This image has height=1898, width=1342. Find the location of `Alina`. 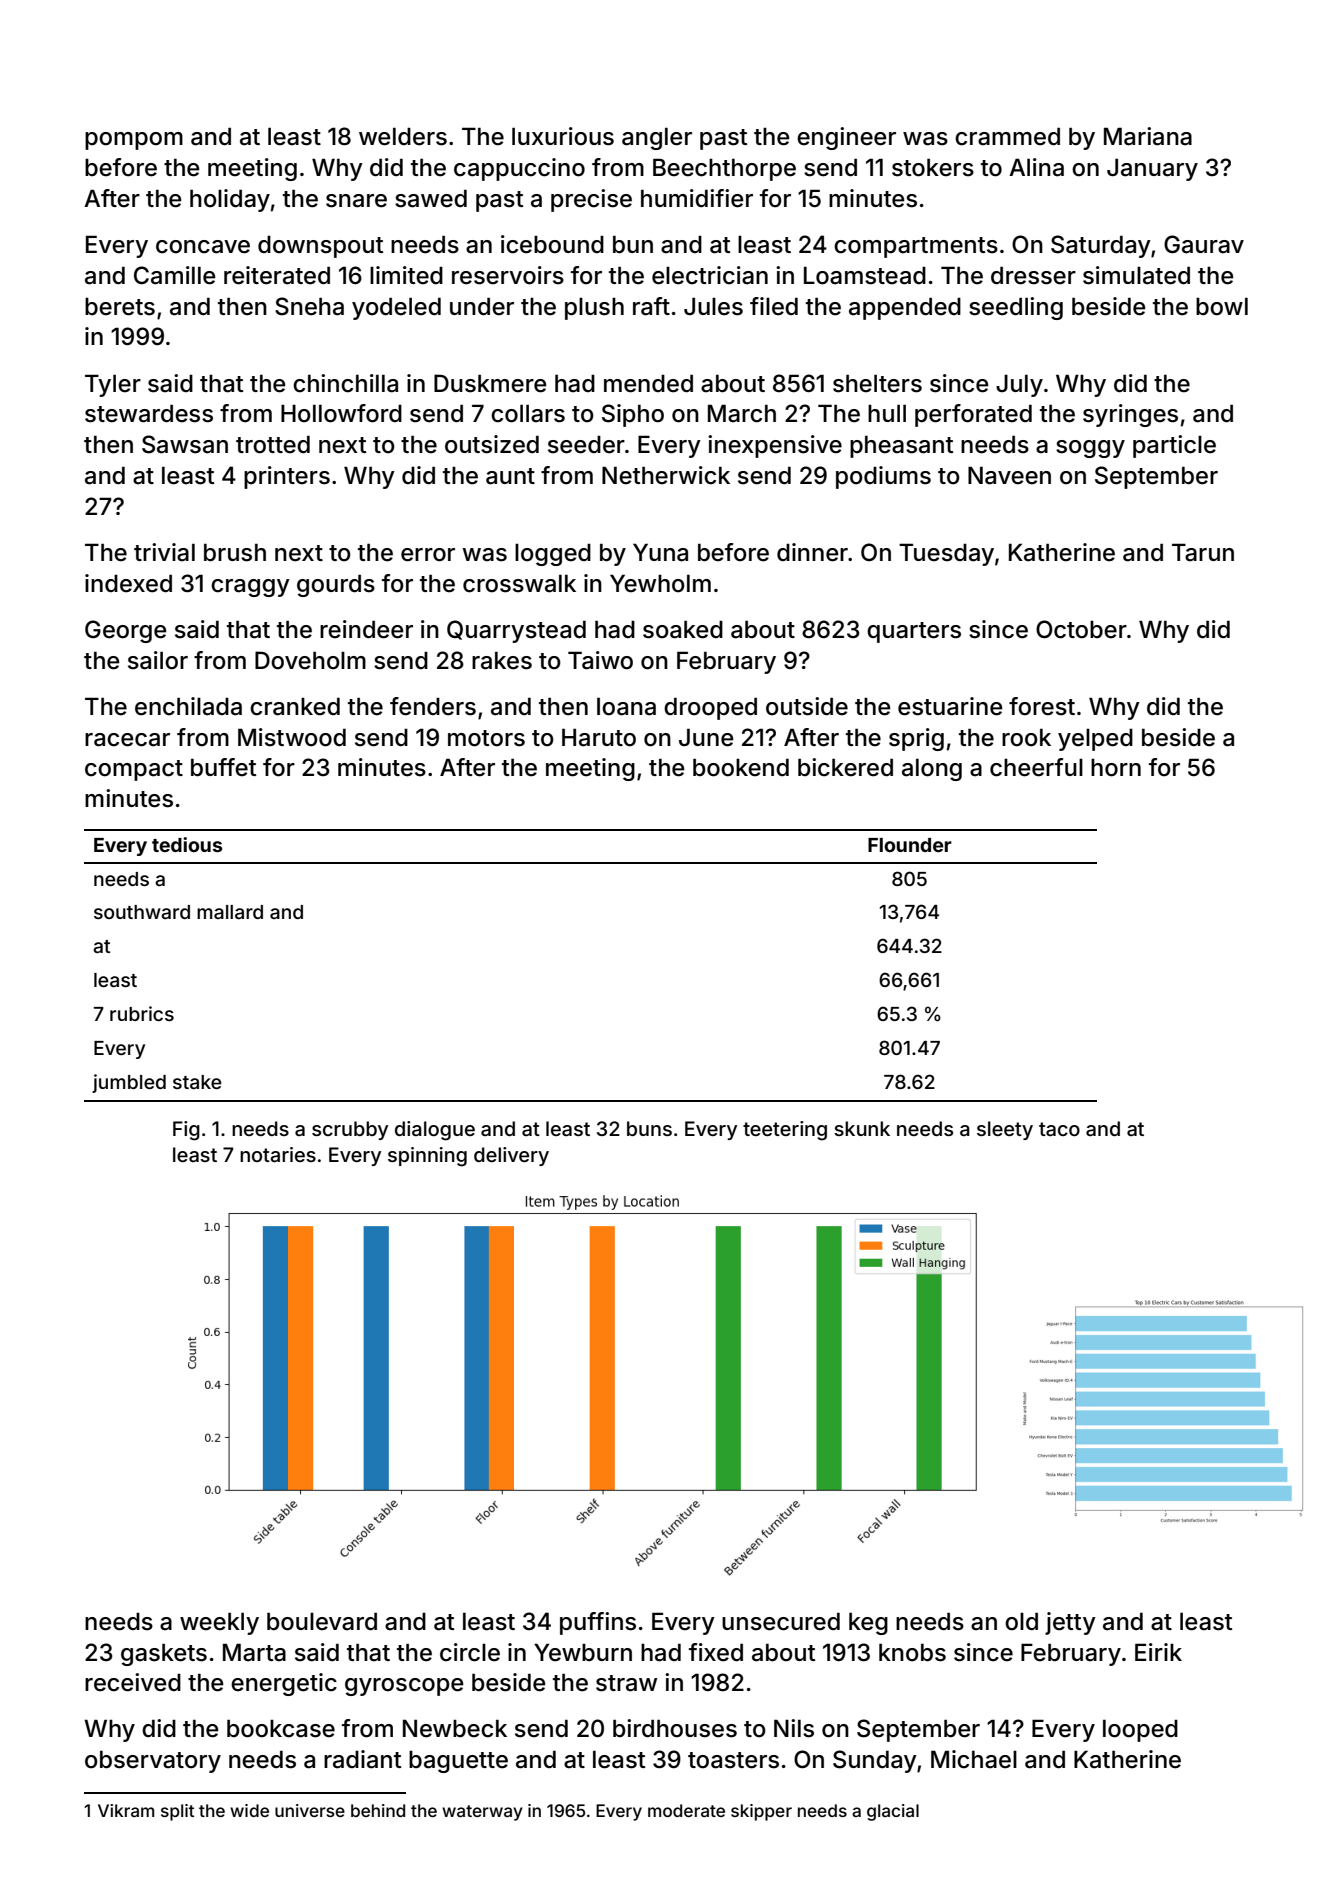

Alina is located at coordinates (1036, 167).
